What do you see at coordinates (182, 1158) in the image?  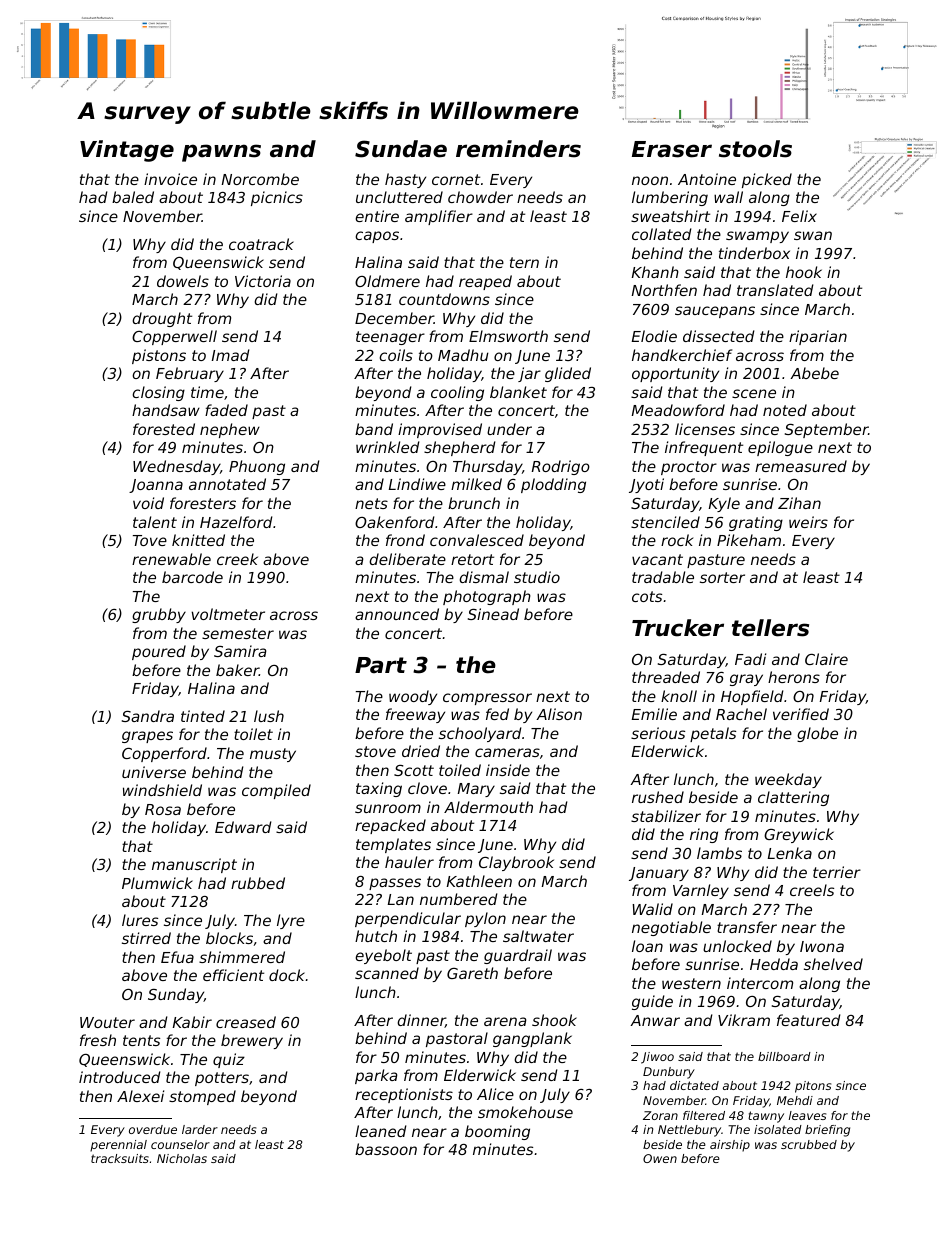 I see `Nicholas` at bounding box center [182, 1158].
